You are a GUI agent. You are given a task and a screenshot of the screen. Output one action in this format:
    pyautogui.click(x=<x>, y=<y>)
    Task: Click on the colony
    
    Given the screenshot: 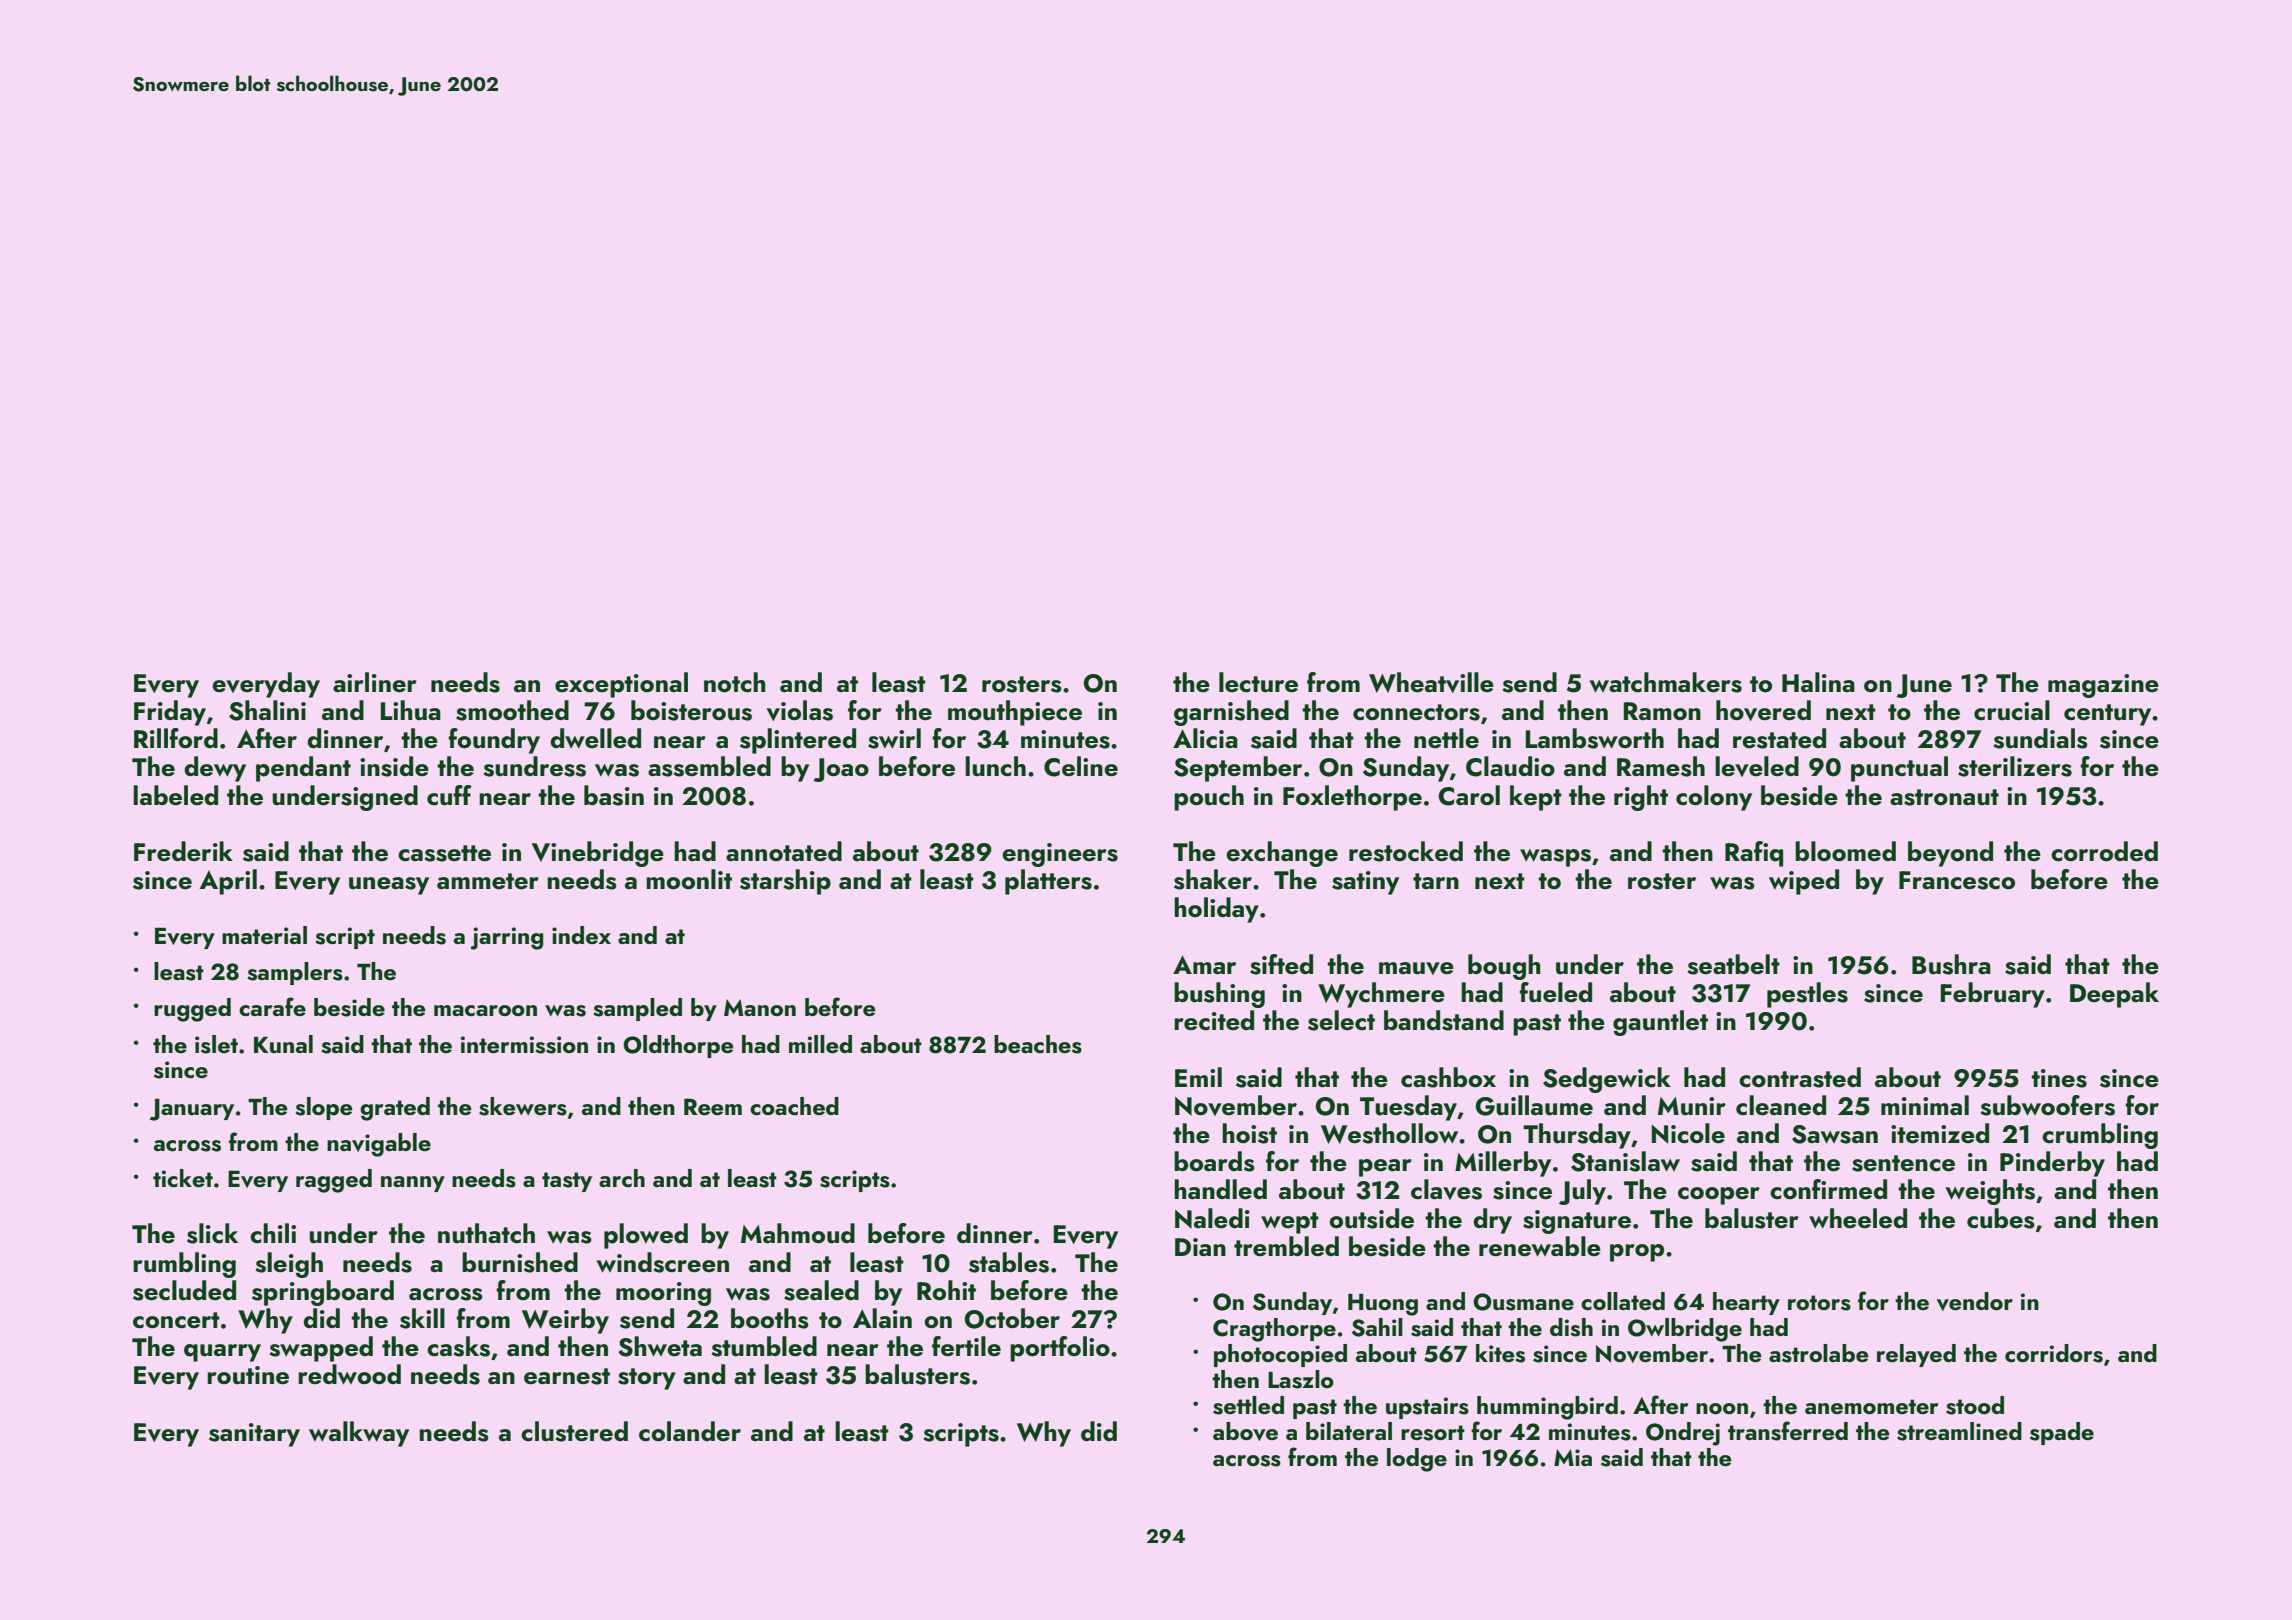 What is the action you would take?
    pyautogui.click(x=1714, y=798)
